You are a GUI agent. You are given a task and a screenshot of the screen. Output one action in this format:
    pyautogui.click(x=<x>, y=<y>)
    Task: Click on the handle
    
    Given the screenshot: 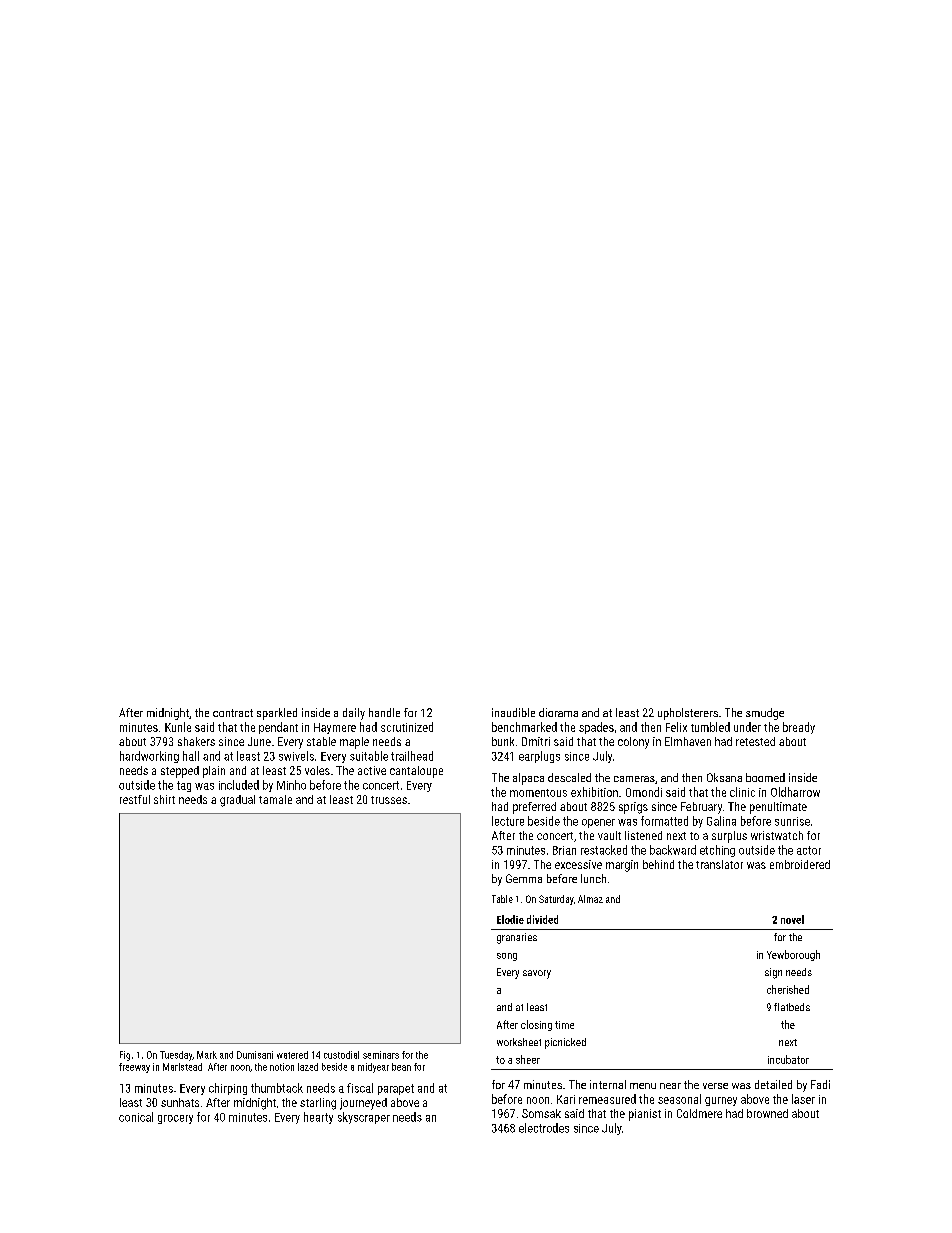 What is the action you would take?
    pyautogui.click(x=384, y=712)
